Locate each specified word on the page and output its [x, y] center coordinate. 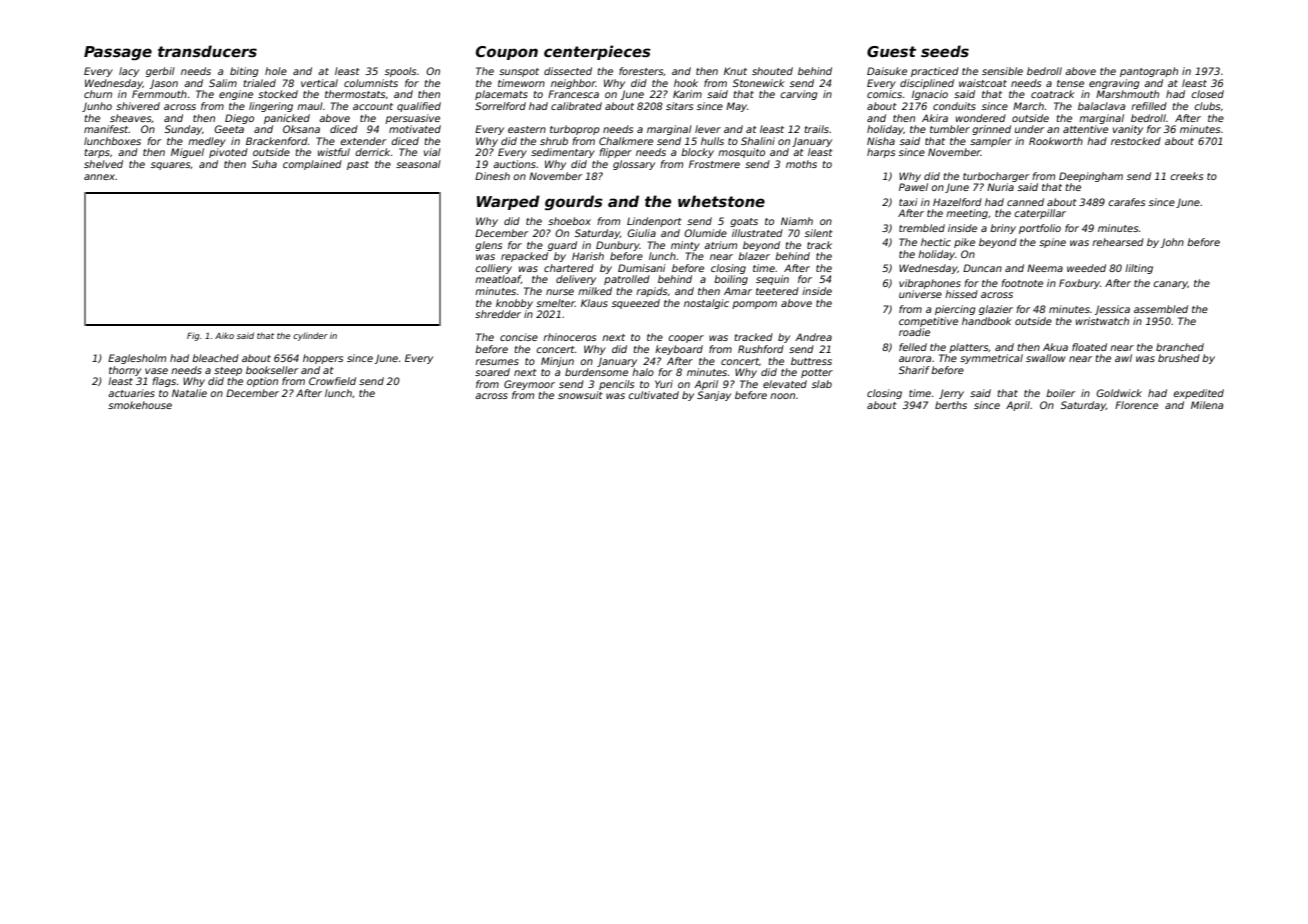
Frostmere [714, 164]
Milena [1207, 405]
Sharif [914, 370]
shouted [772, 71]
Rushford [761, 349]
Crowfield [332, 381]
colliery [494, 269]
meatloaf [498, 279]
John [1172, 243]
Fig [193, 336]
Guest [891, 51]
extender [363, 141]
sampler [991, 142]
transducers [207, 51]
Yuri [664, 384]
